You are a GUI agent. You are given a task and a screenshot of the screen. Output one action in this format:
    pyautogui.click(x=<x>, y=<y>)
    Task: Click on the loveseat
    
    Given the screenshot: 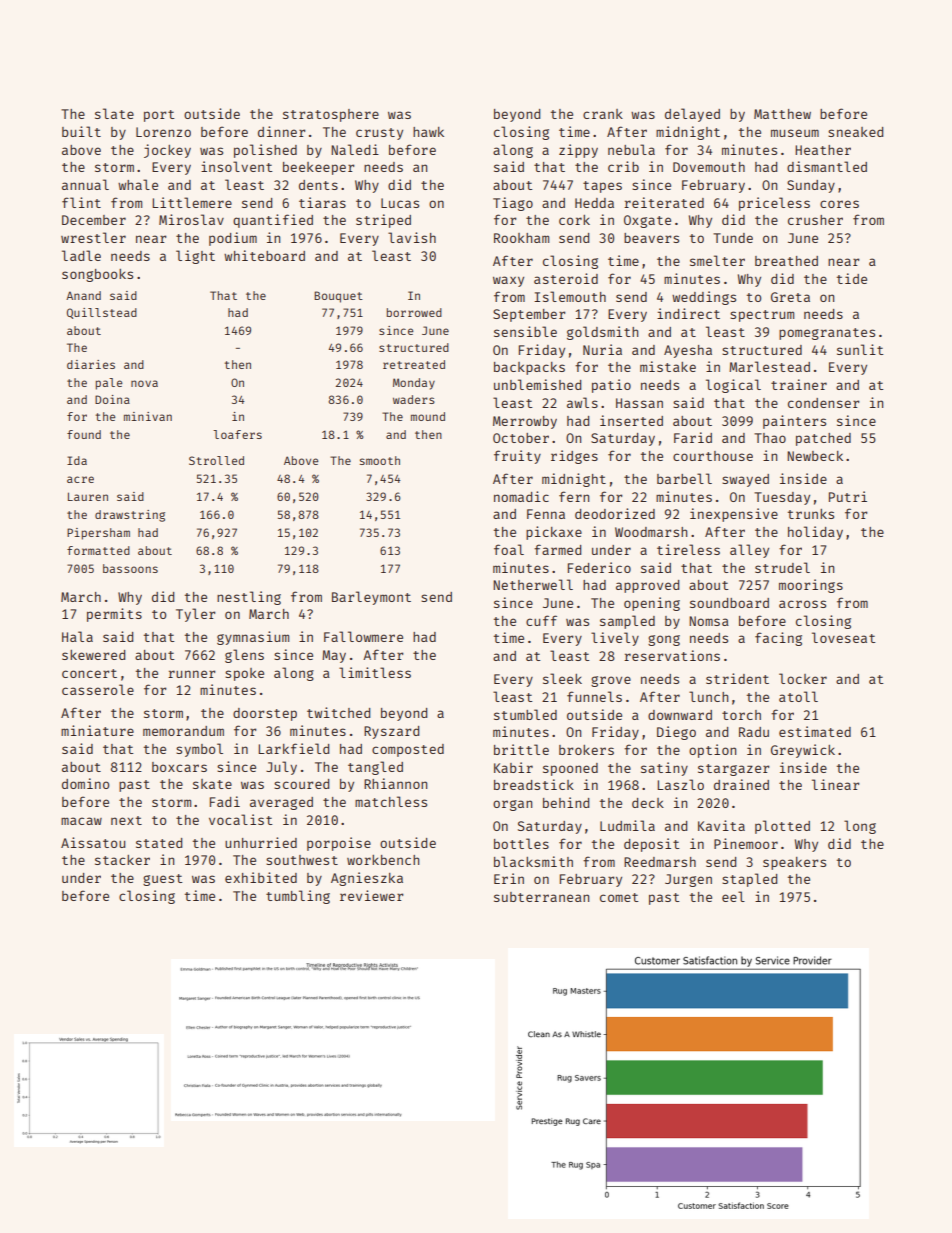 What is the action you would take?
    pyautogui.click(x=843, y=637)
